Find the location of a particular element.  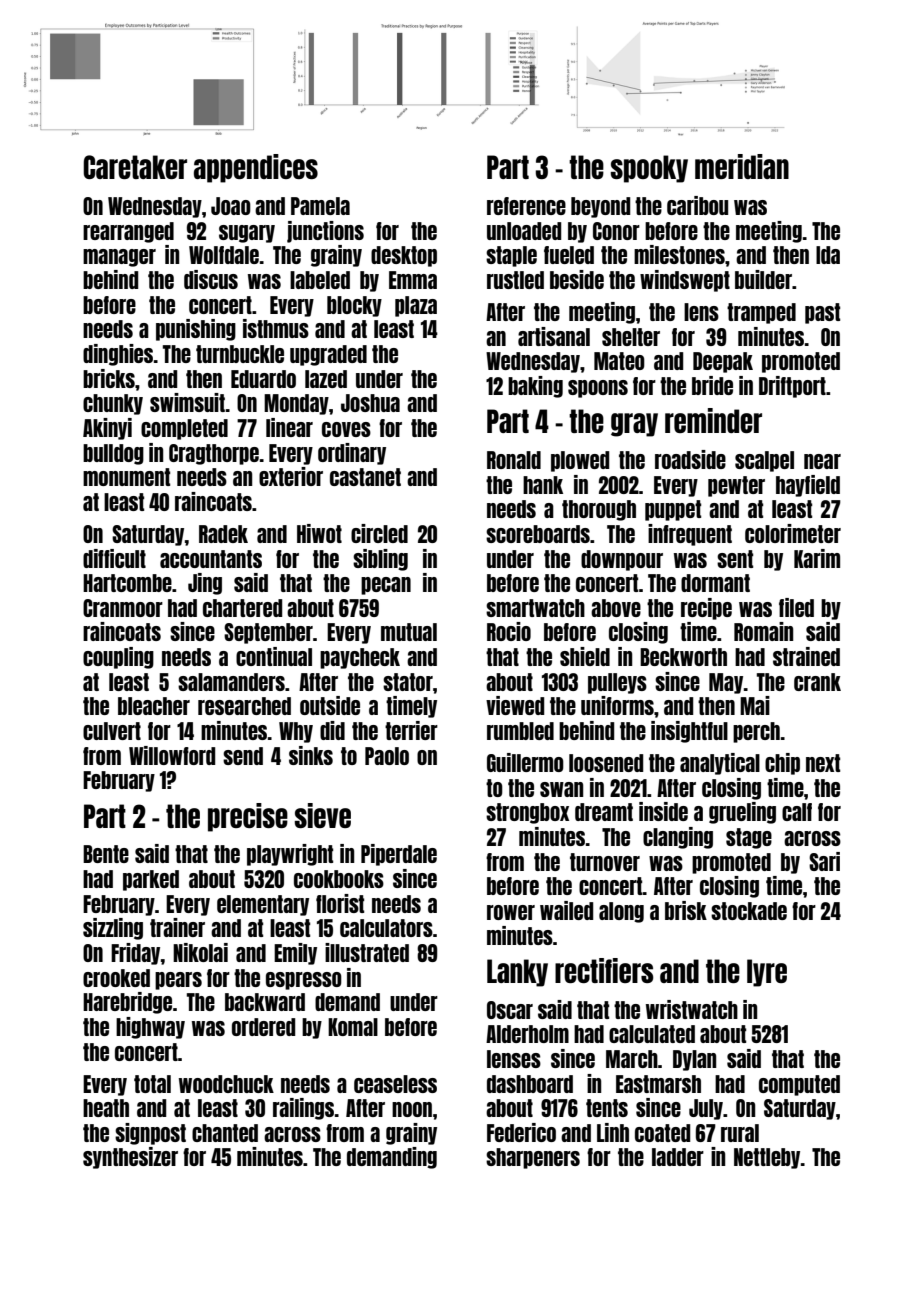

appendices is located at coordinates (256, 168).
